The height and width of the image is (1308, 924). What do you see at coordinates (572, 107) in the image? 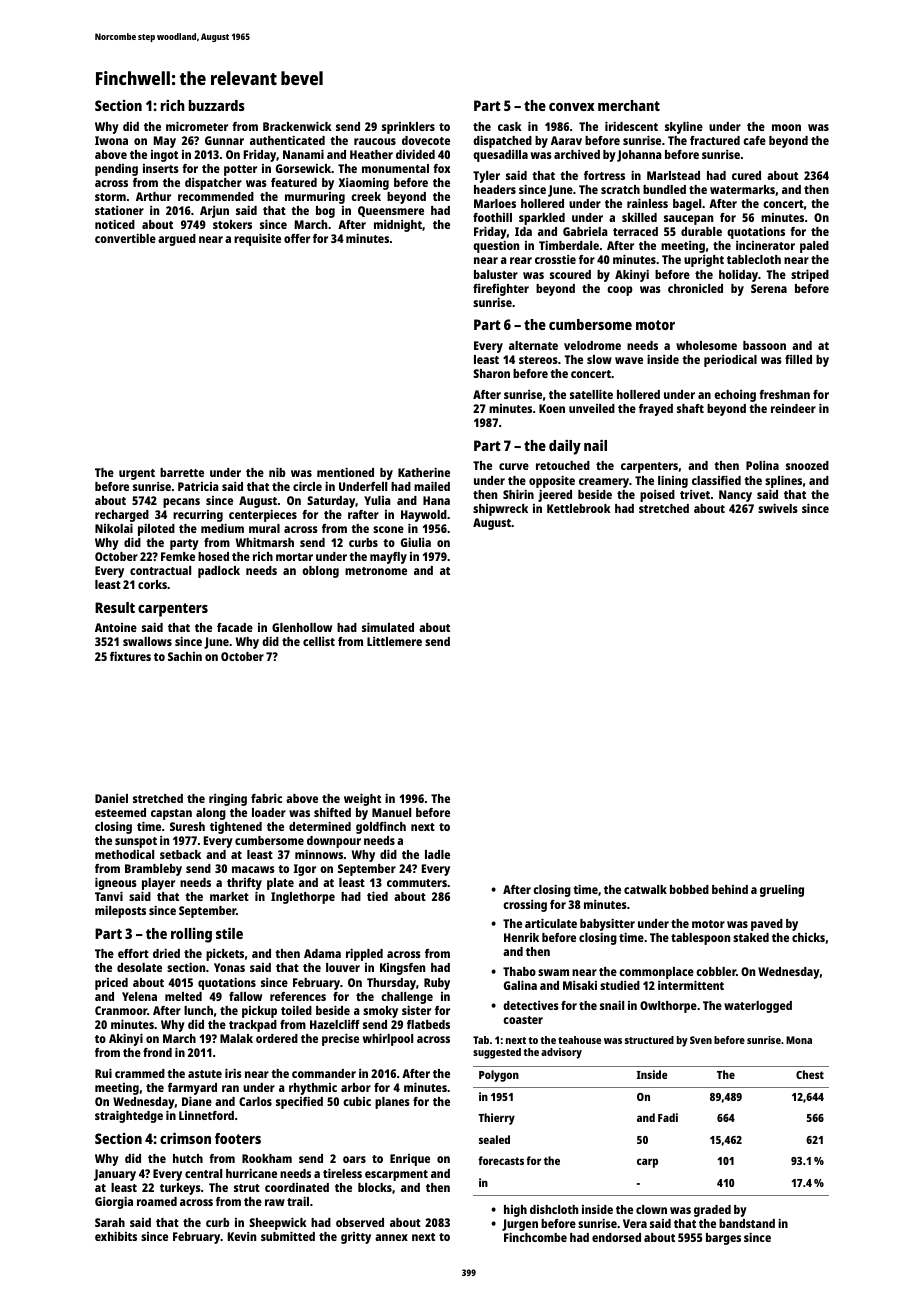
I see `convex` at bounding box center [572, 107].
